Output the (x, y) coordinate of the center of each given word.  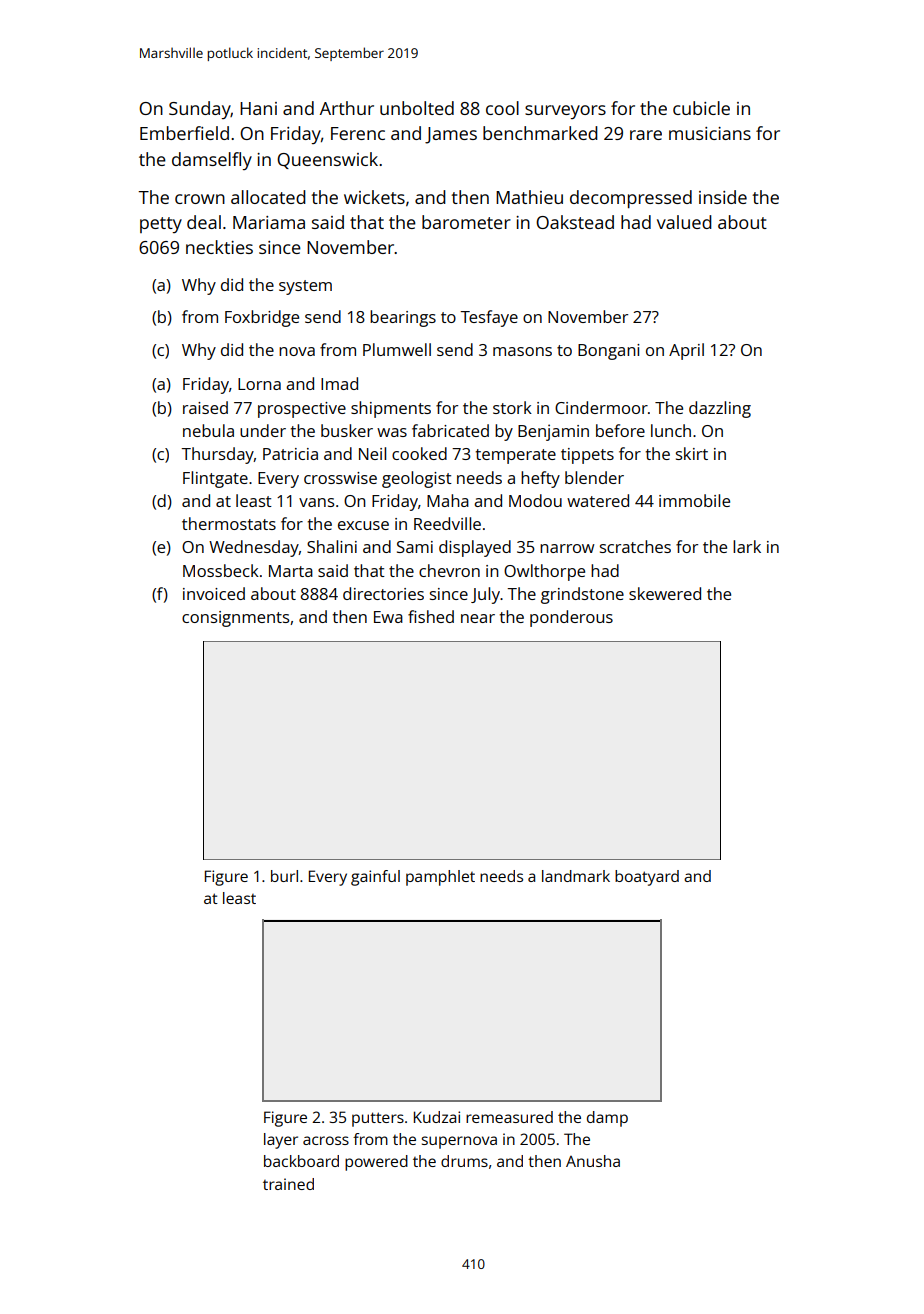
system (305, 287)
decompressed (631, 199)
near (478, 618)
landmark (576, 876)
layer (281, 1141)
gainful (375, 878)
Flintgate (215, 479)
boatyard (647, 878)
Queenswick (327, 160)
